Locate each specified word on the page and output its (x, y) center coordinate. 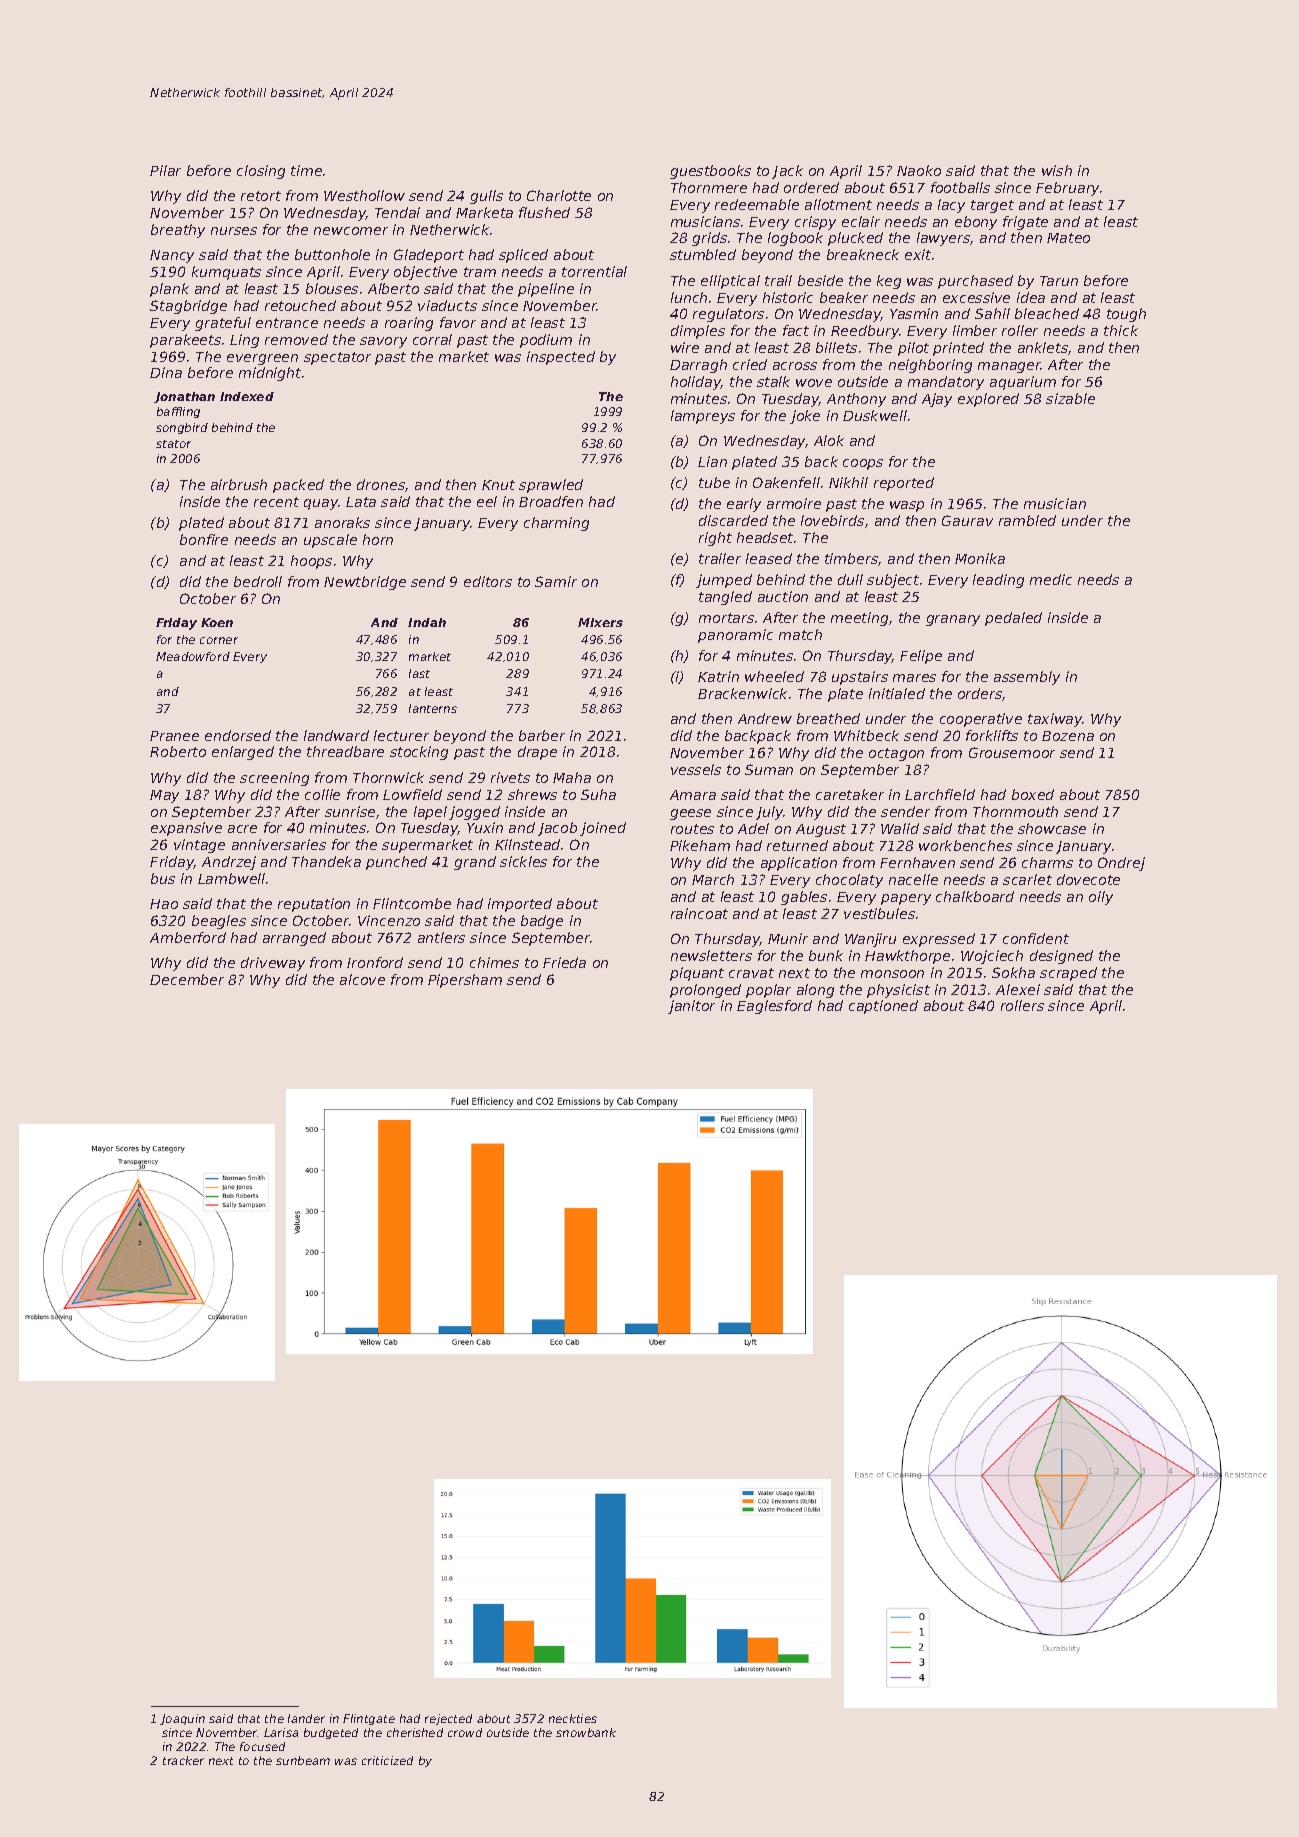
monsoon (892, 974)
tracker (183, 1760)
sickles (523, 861)
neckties (573, 1718)
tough (1126, 315)
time (306, 170)
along (815, 991)
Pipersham (465, 981)
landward (336, 735)
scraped (1068, 974)
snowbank (586, 1732)
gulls (486, 197)
